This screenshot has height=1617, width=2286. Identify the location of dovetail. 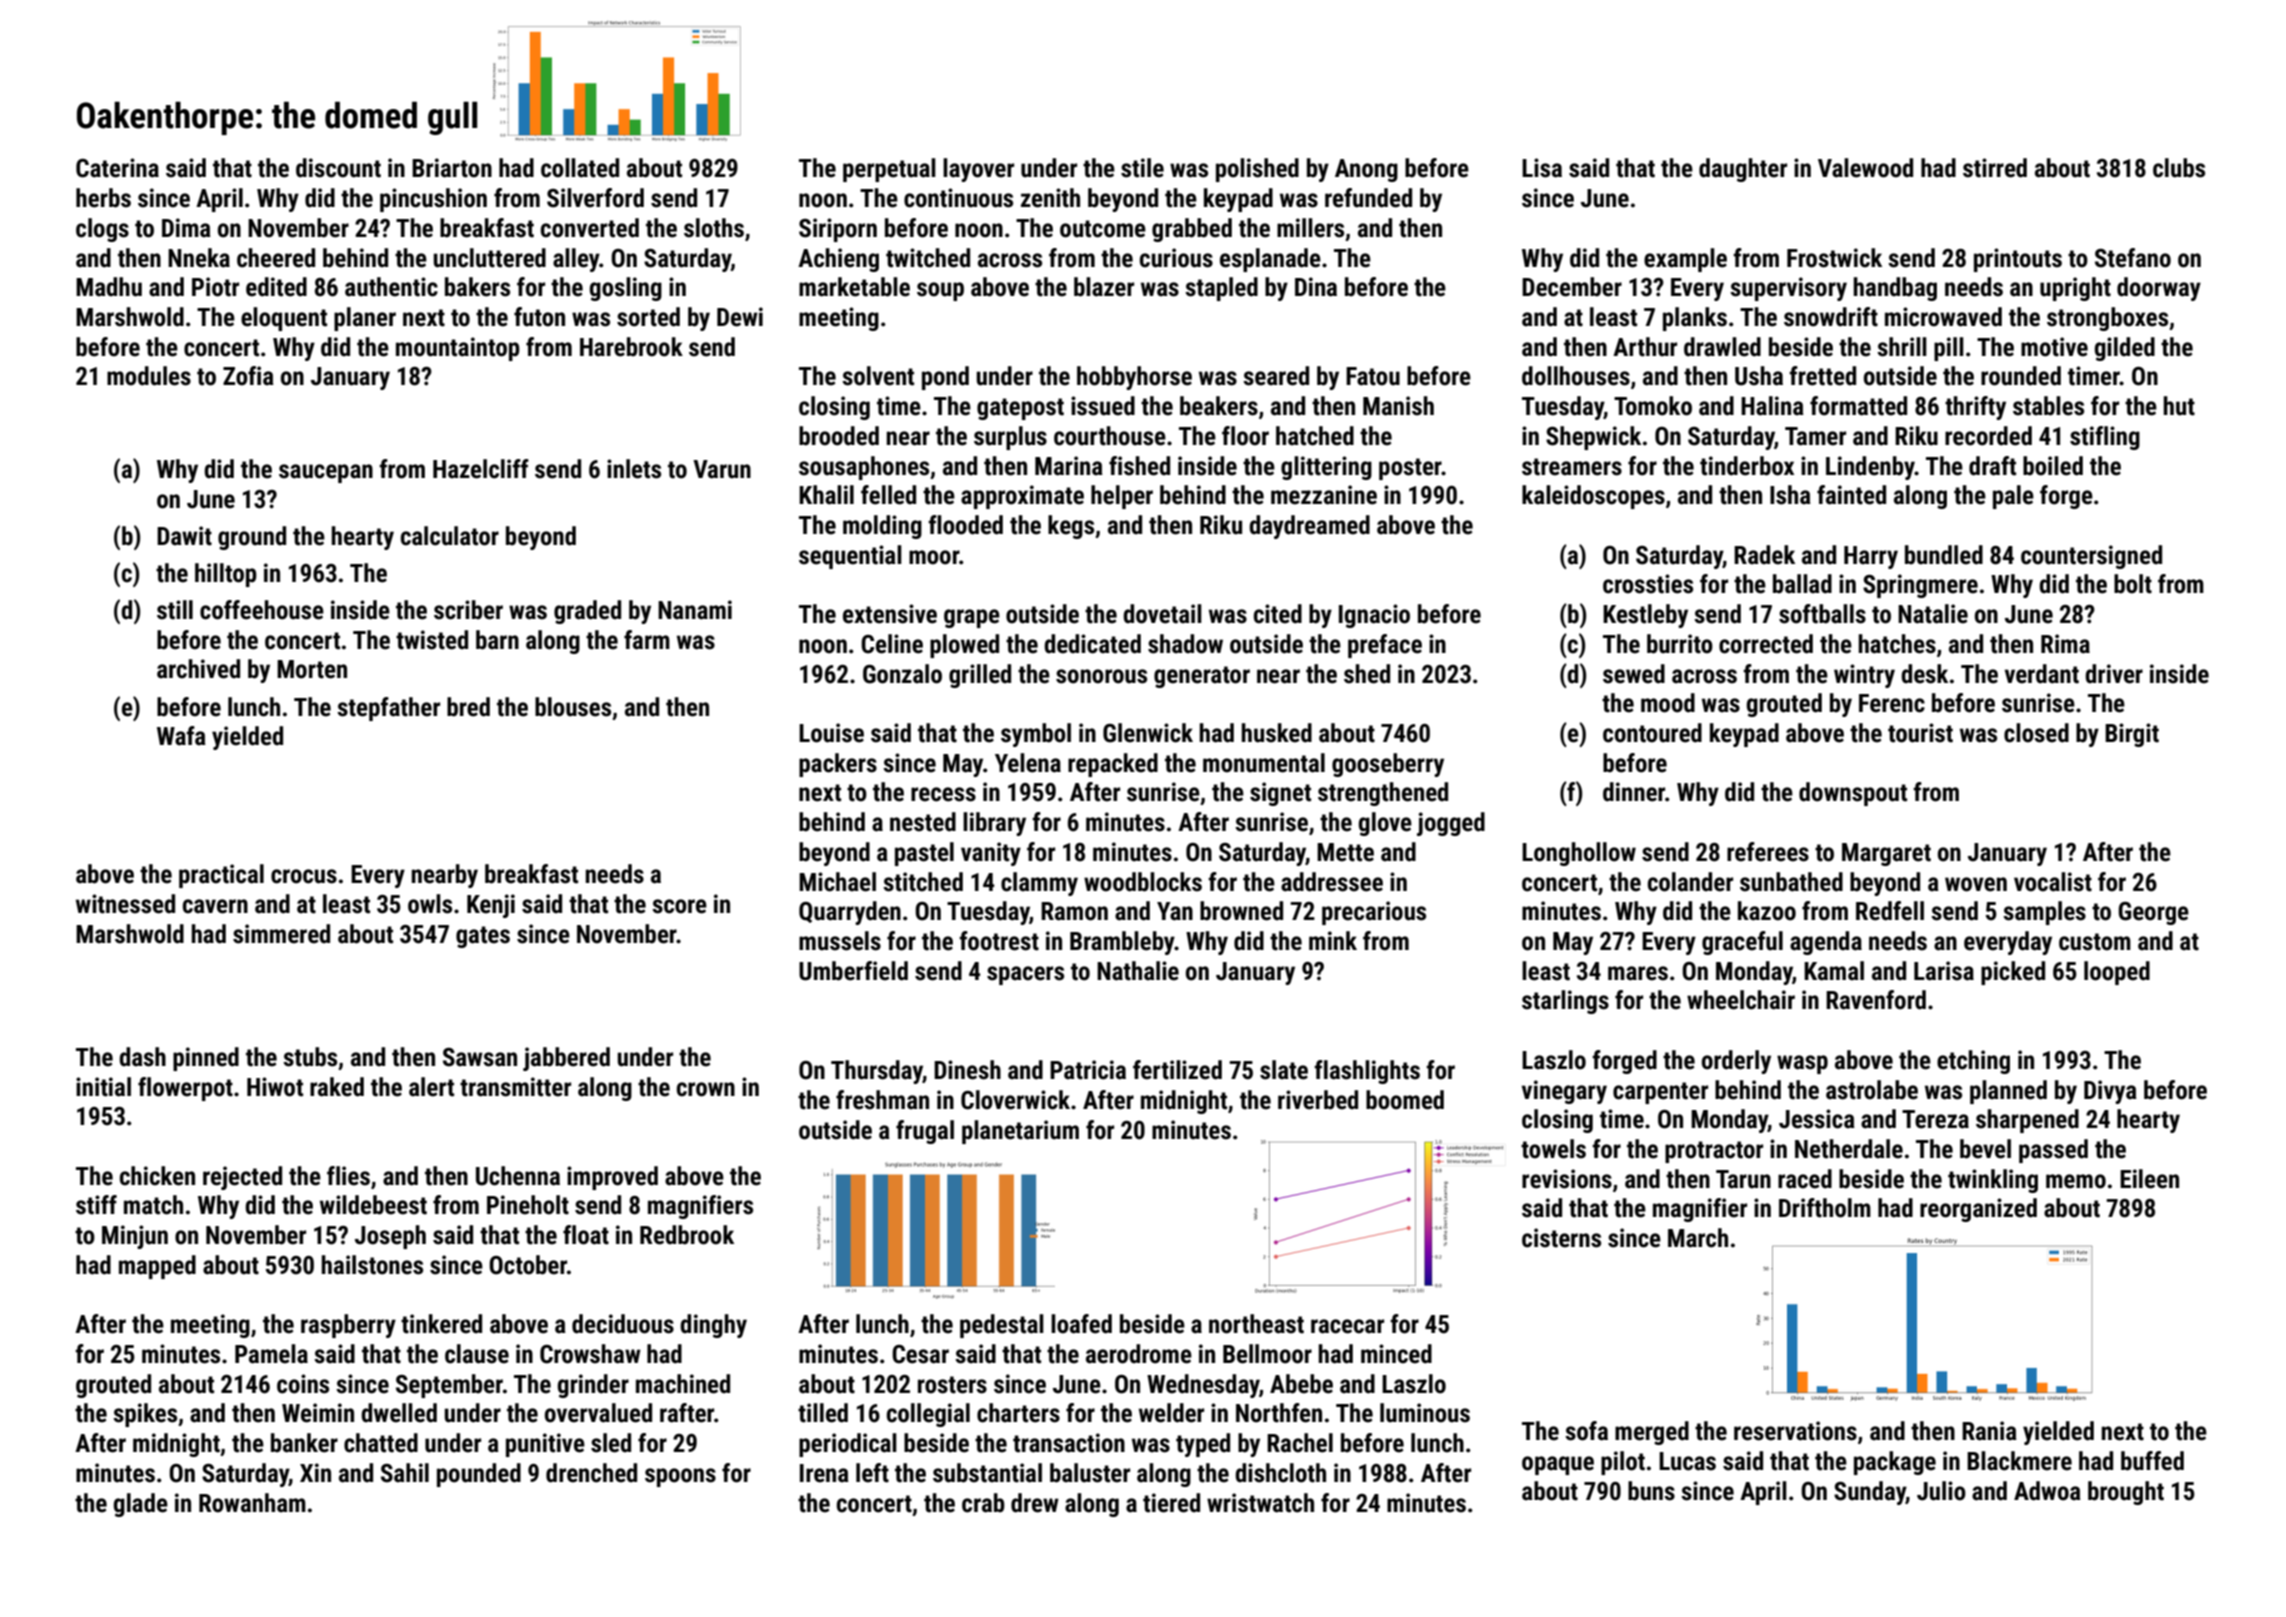
(1162, 614).
